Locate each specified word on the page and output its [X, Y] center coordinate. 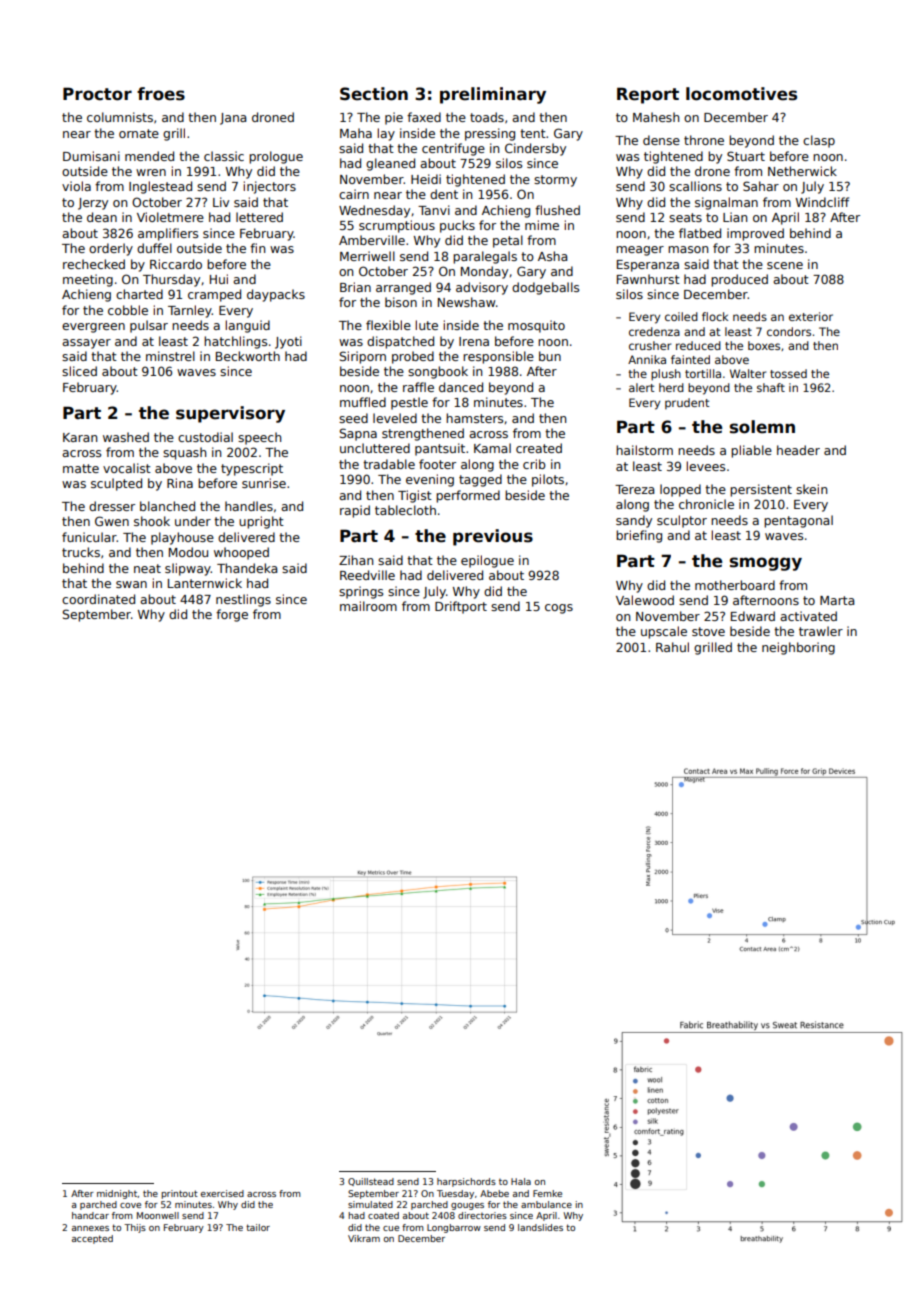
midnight [117, 1194]
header [798, 450]
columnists [120, 117]
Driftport [461, 607]
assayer [86, 344]
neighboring [798, 648]
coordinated [98, 599]
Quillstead [371, 1182]
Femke [547, 1193]
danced [461, 387]
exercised [222, 1193]
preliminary [493, 95]
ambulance [546, 1204]
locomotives [741, 94]
